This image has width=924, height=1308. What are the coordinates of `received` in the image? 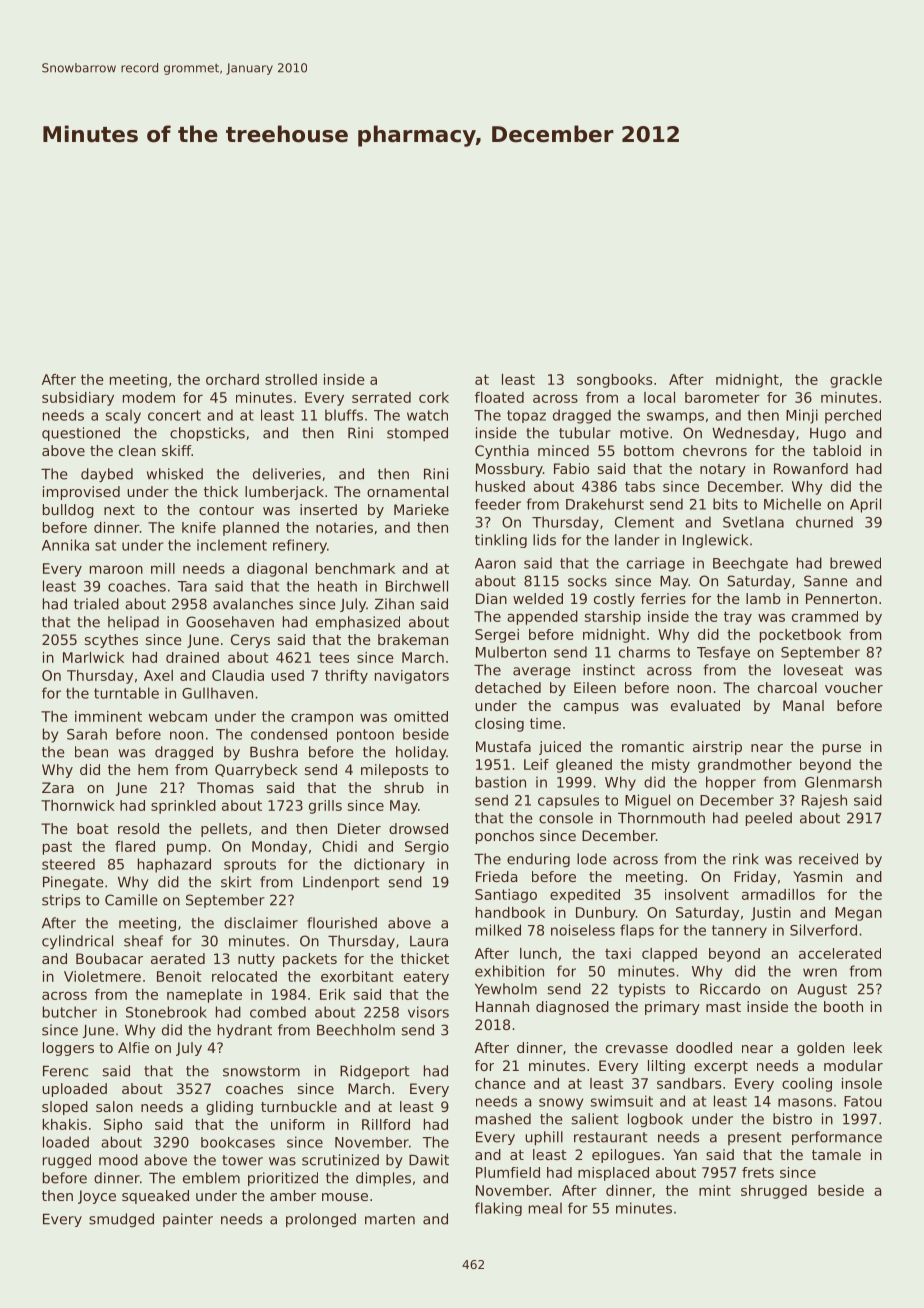 It's located at (828, 859).
